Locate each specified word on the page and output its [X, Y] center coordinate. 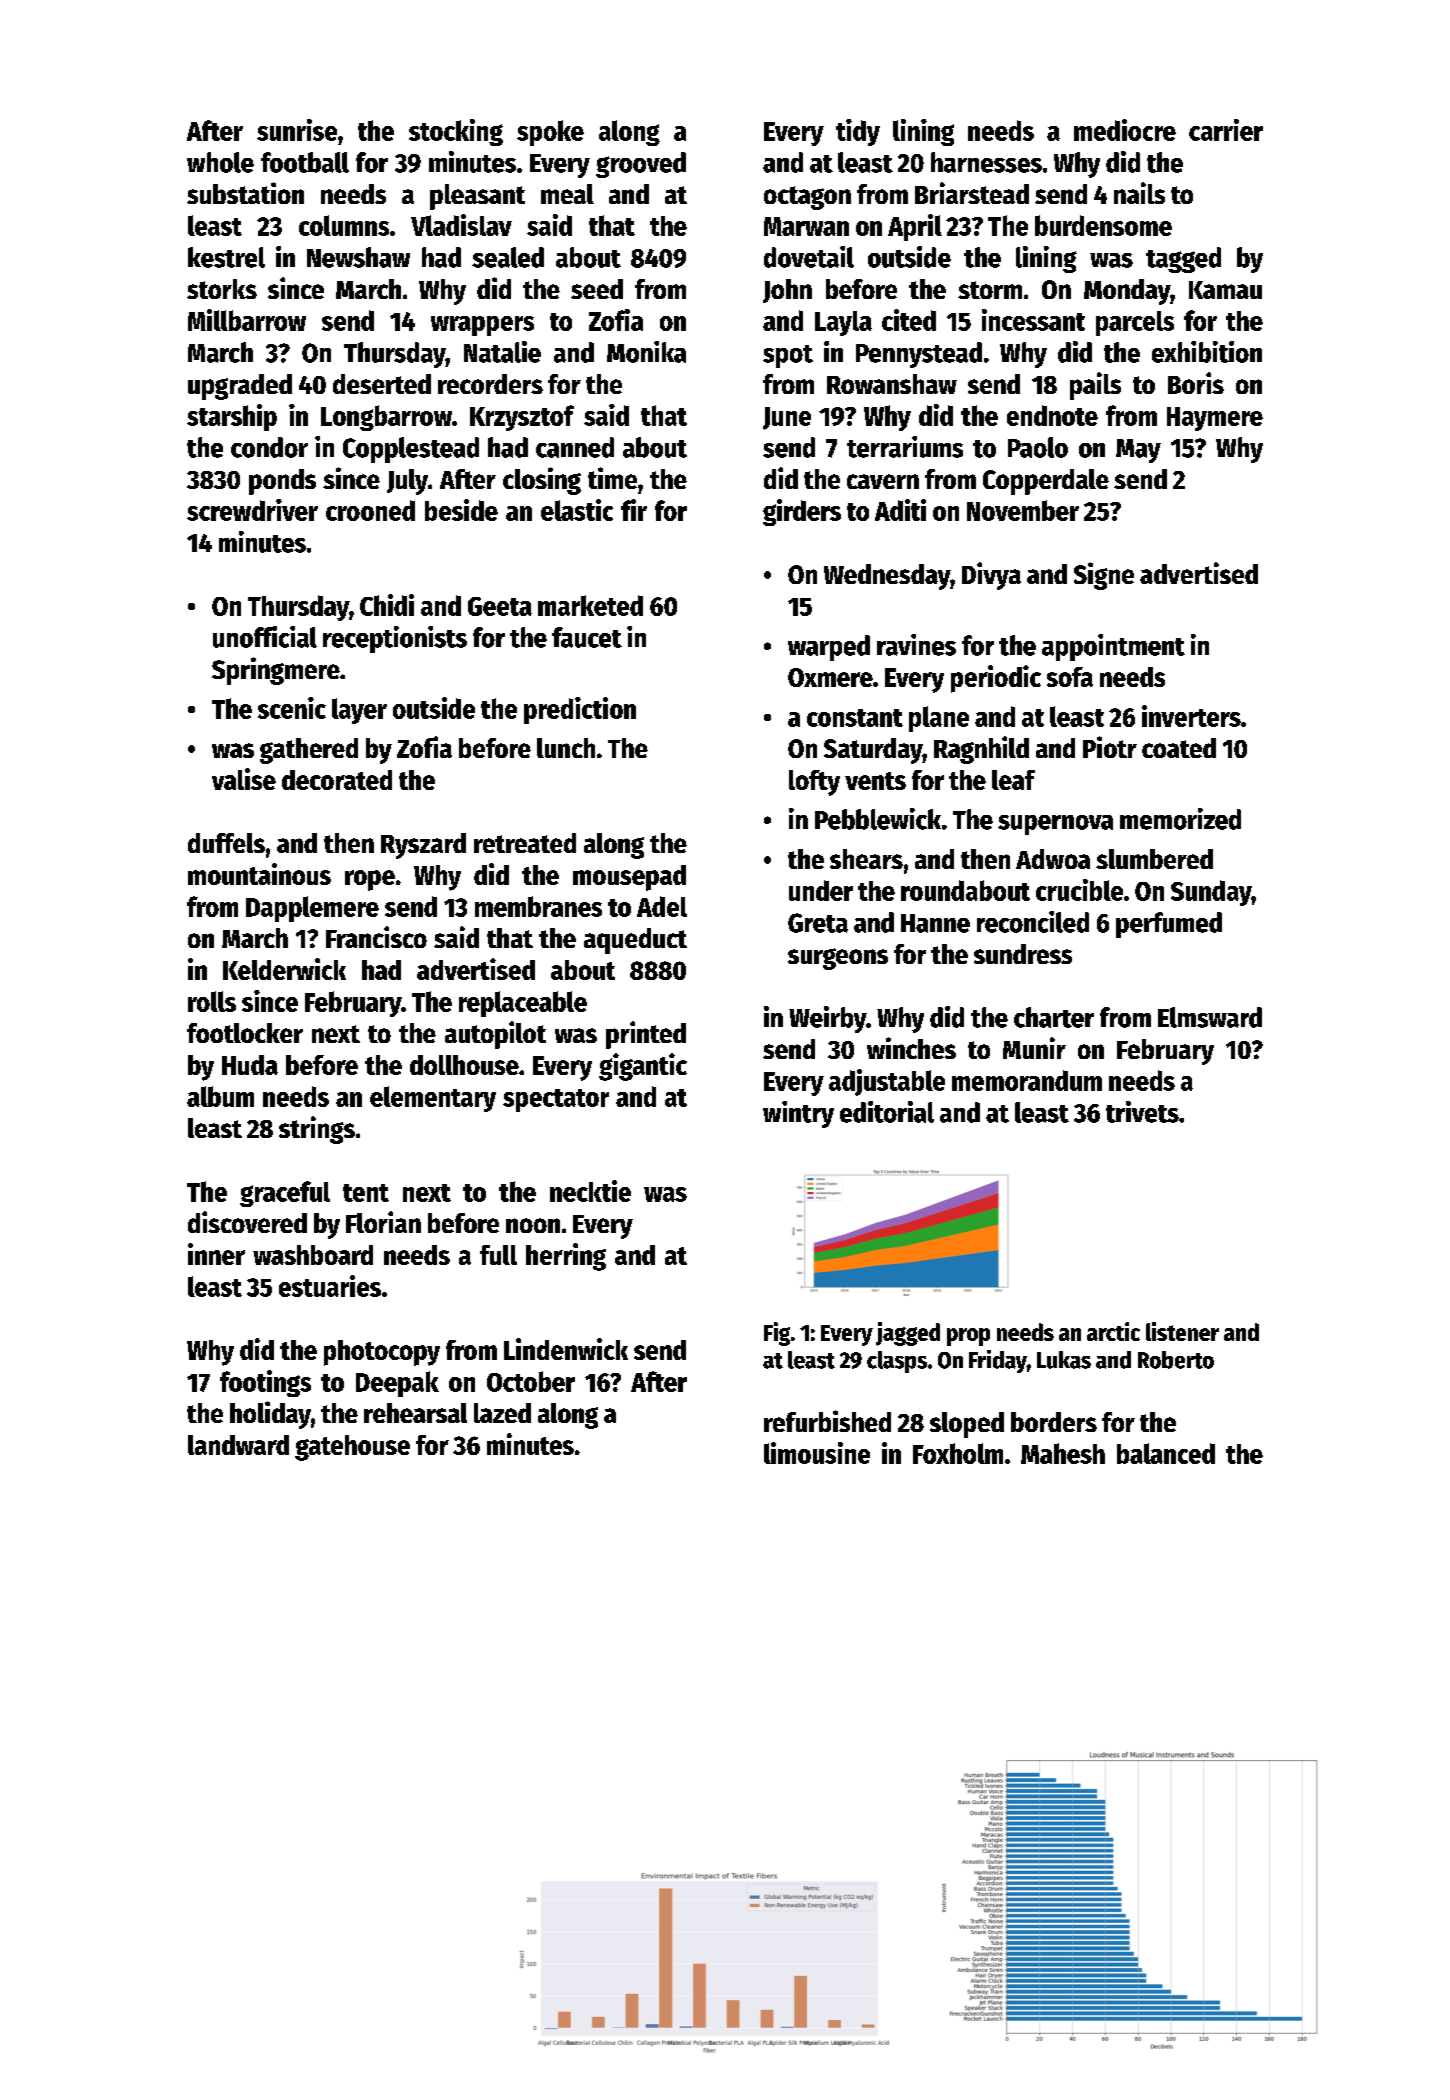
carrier [1226, 130]
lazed [502, 1413]
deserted [382, 384]
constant [855, 718]
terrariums [905, 447]
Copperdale [1046, 482]
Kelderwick [284, 969]
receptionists [395, 639]
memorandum [1027, 1080]
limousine [817, 1453]
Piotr [1110, 747]
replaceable [523, 1004]
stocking [456, 132]
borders [1054, 1422]
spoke [550, 133]
